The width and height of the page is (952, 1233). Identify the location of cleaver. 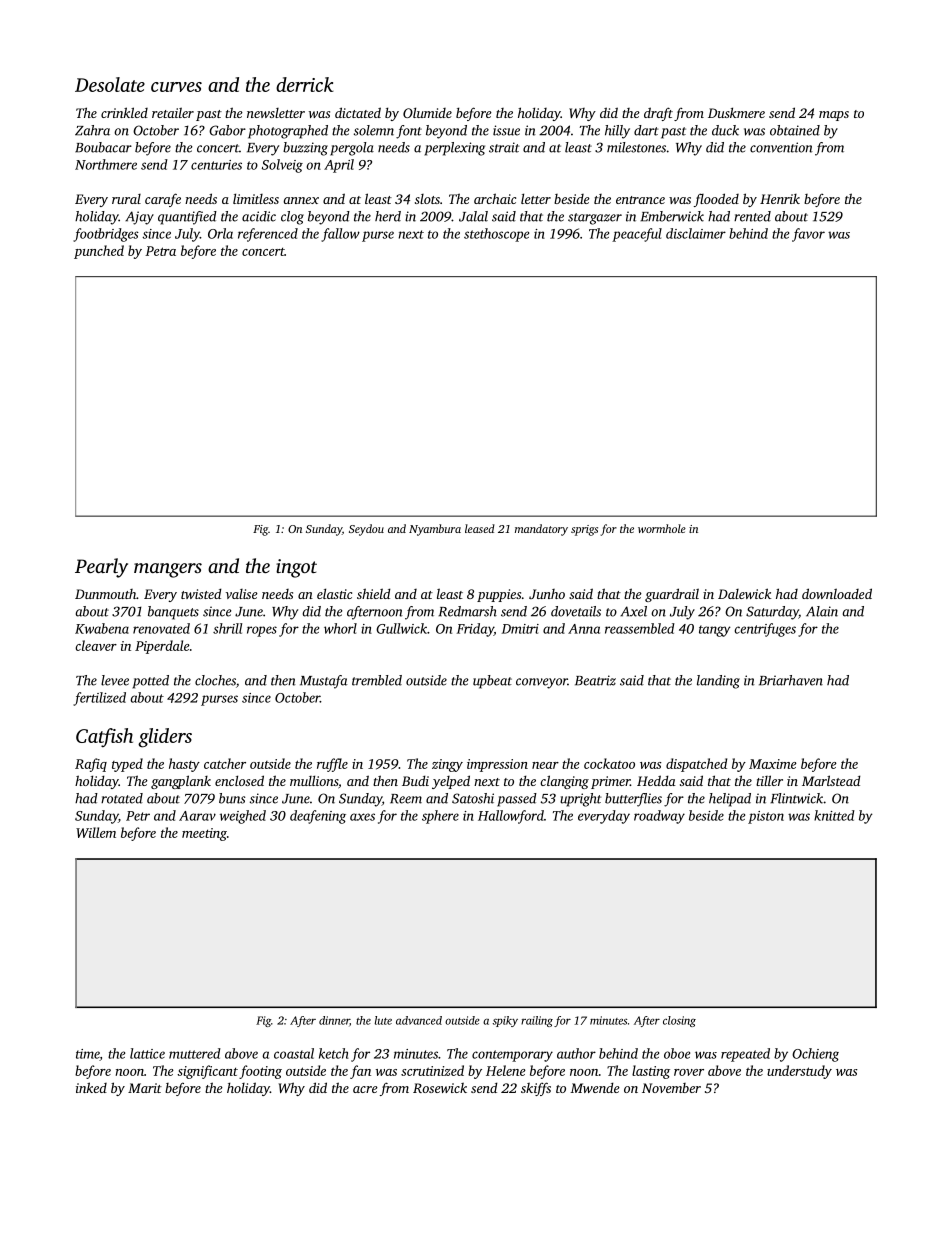
(96, 645).
